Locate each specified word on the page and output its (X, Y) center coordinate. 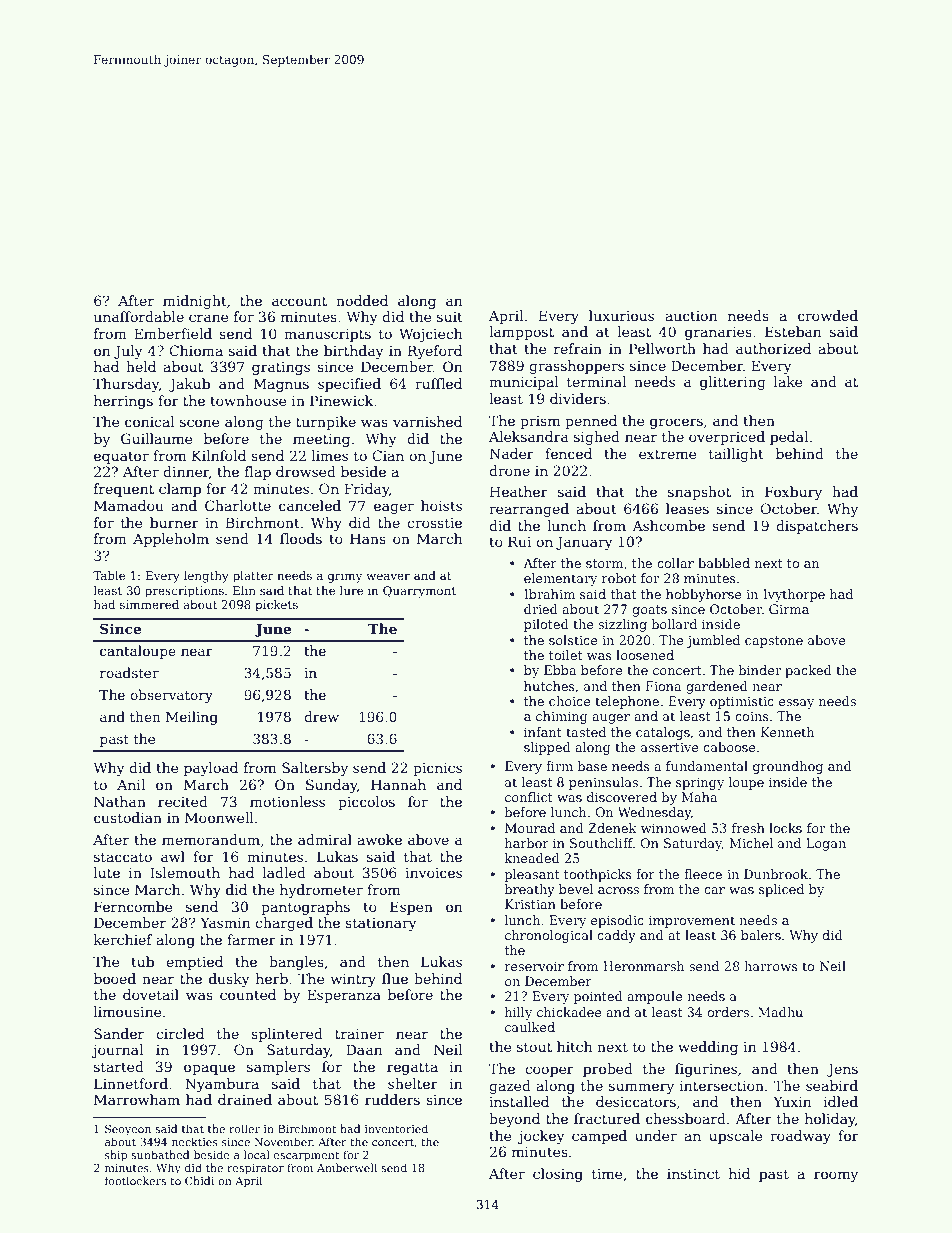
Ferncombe (133, 906)
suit (450, 317)
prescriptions (184, 592)
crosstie (434, 523)
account (299, 301)
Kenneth (787, 732)
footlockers (135, 1180)
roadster (129, 672)
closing (558, 1175)
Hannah (398, 784)
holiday (830, 1120)
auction (691, 316)
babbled (724, 563)
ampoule (655, 997)
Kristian (530, 904)
